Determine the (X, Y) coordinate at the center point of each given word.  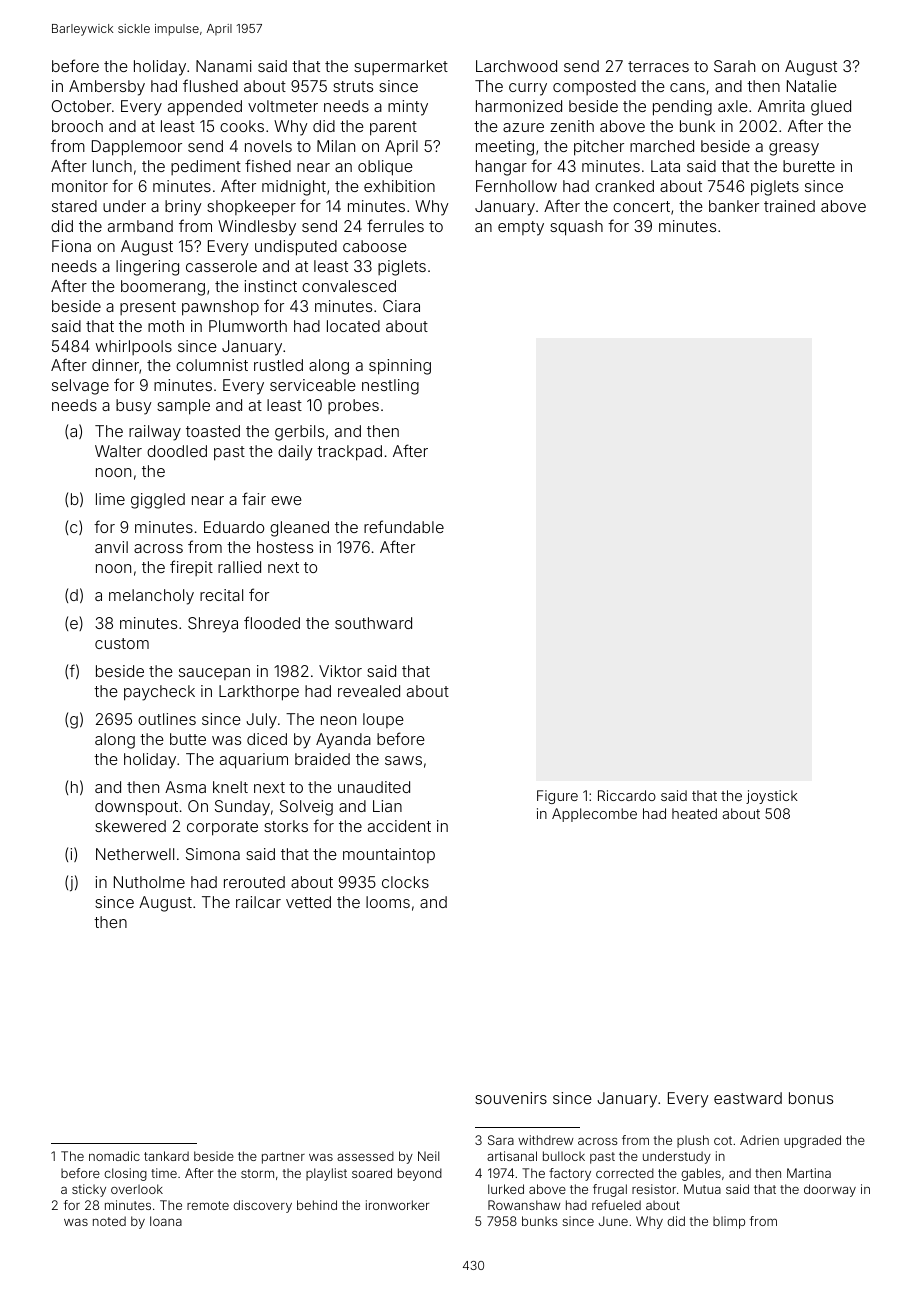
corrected (625, 1173)
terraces (658, 66)
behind (317, 1205)
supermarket (401, 67)
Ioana (166, 1221)
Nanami (224, 66)
